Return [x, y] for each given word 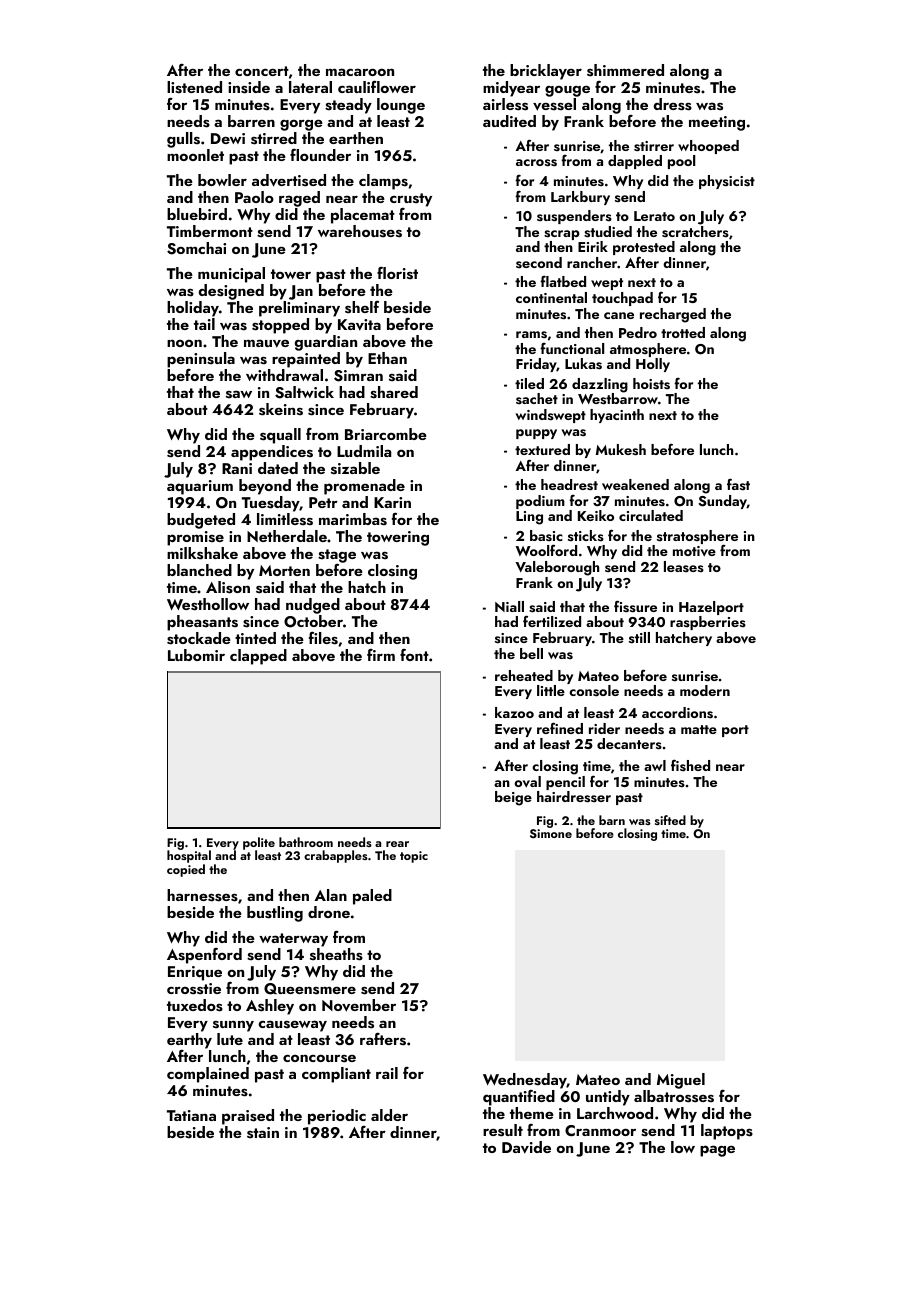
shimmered [625, 70]
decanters [629, 743]
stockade [199, 638]
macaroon [360, 72]
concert [262, 71]
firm [381, 655]
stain [263, 1133]
